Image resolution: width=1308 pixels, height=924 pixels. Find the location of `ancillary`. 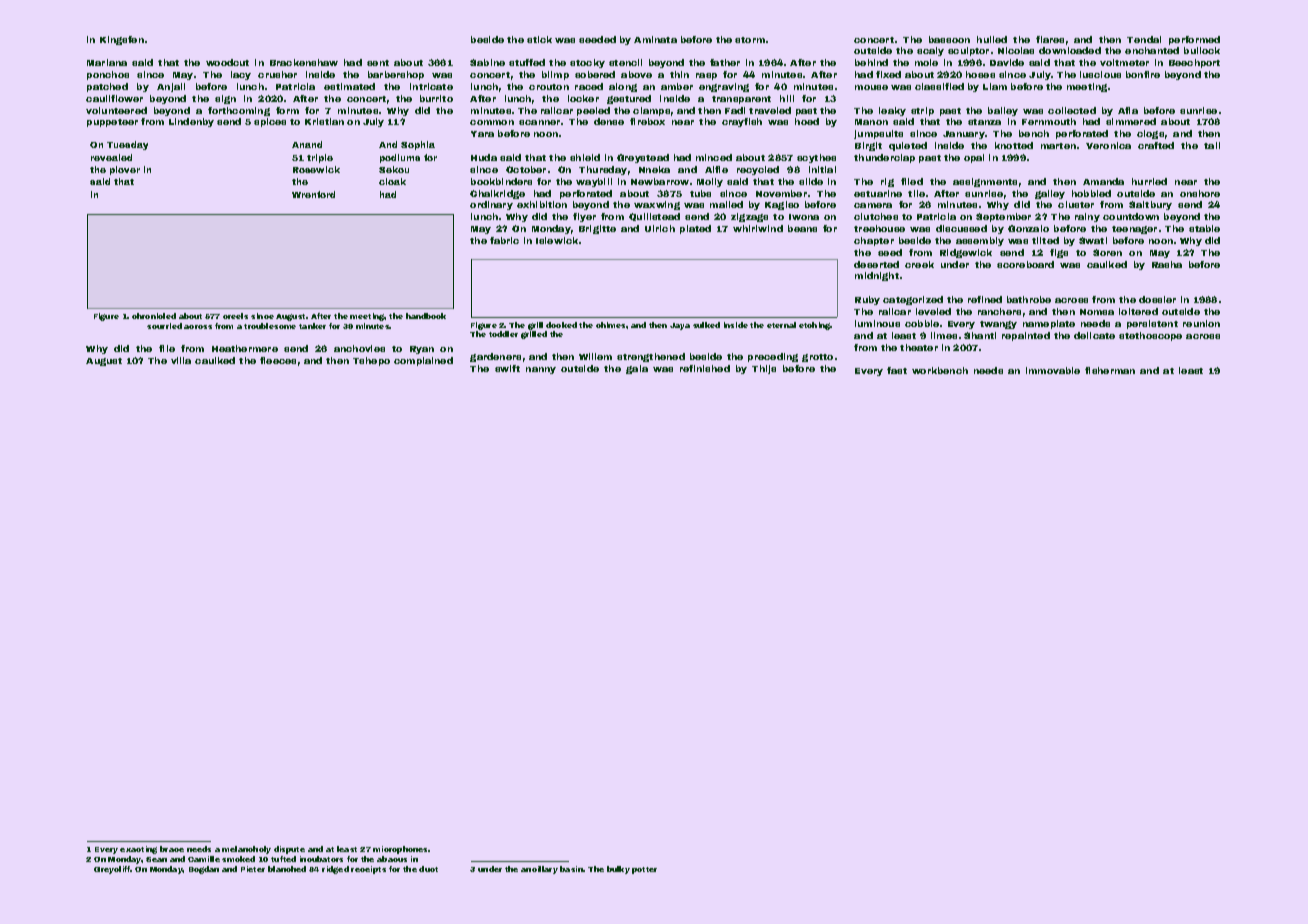

ancillary is located at coordinates (539, 870).
